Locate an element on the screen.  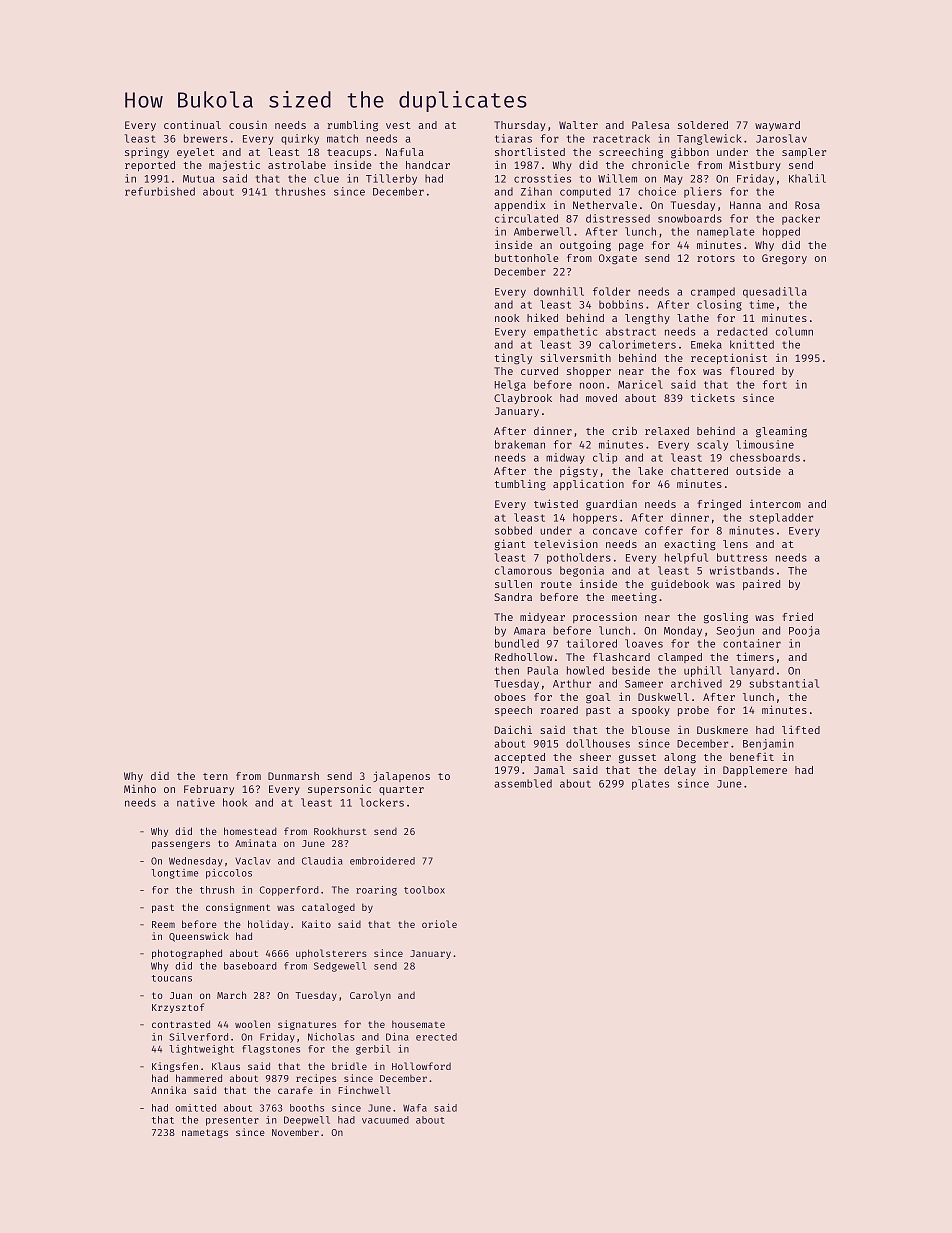
Zihan is located at coordinates (536, 191).
